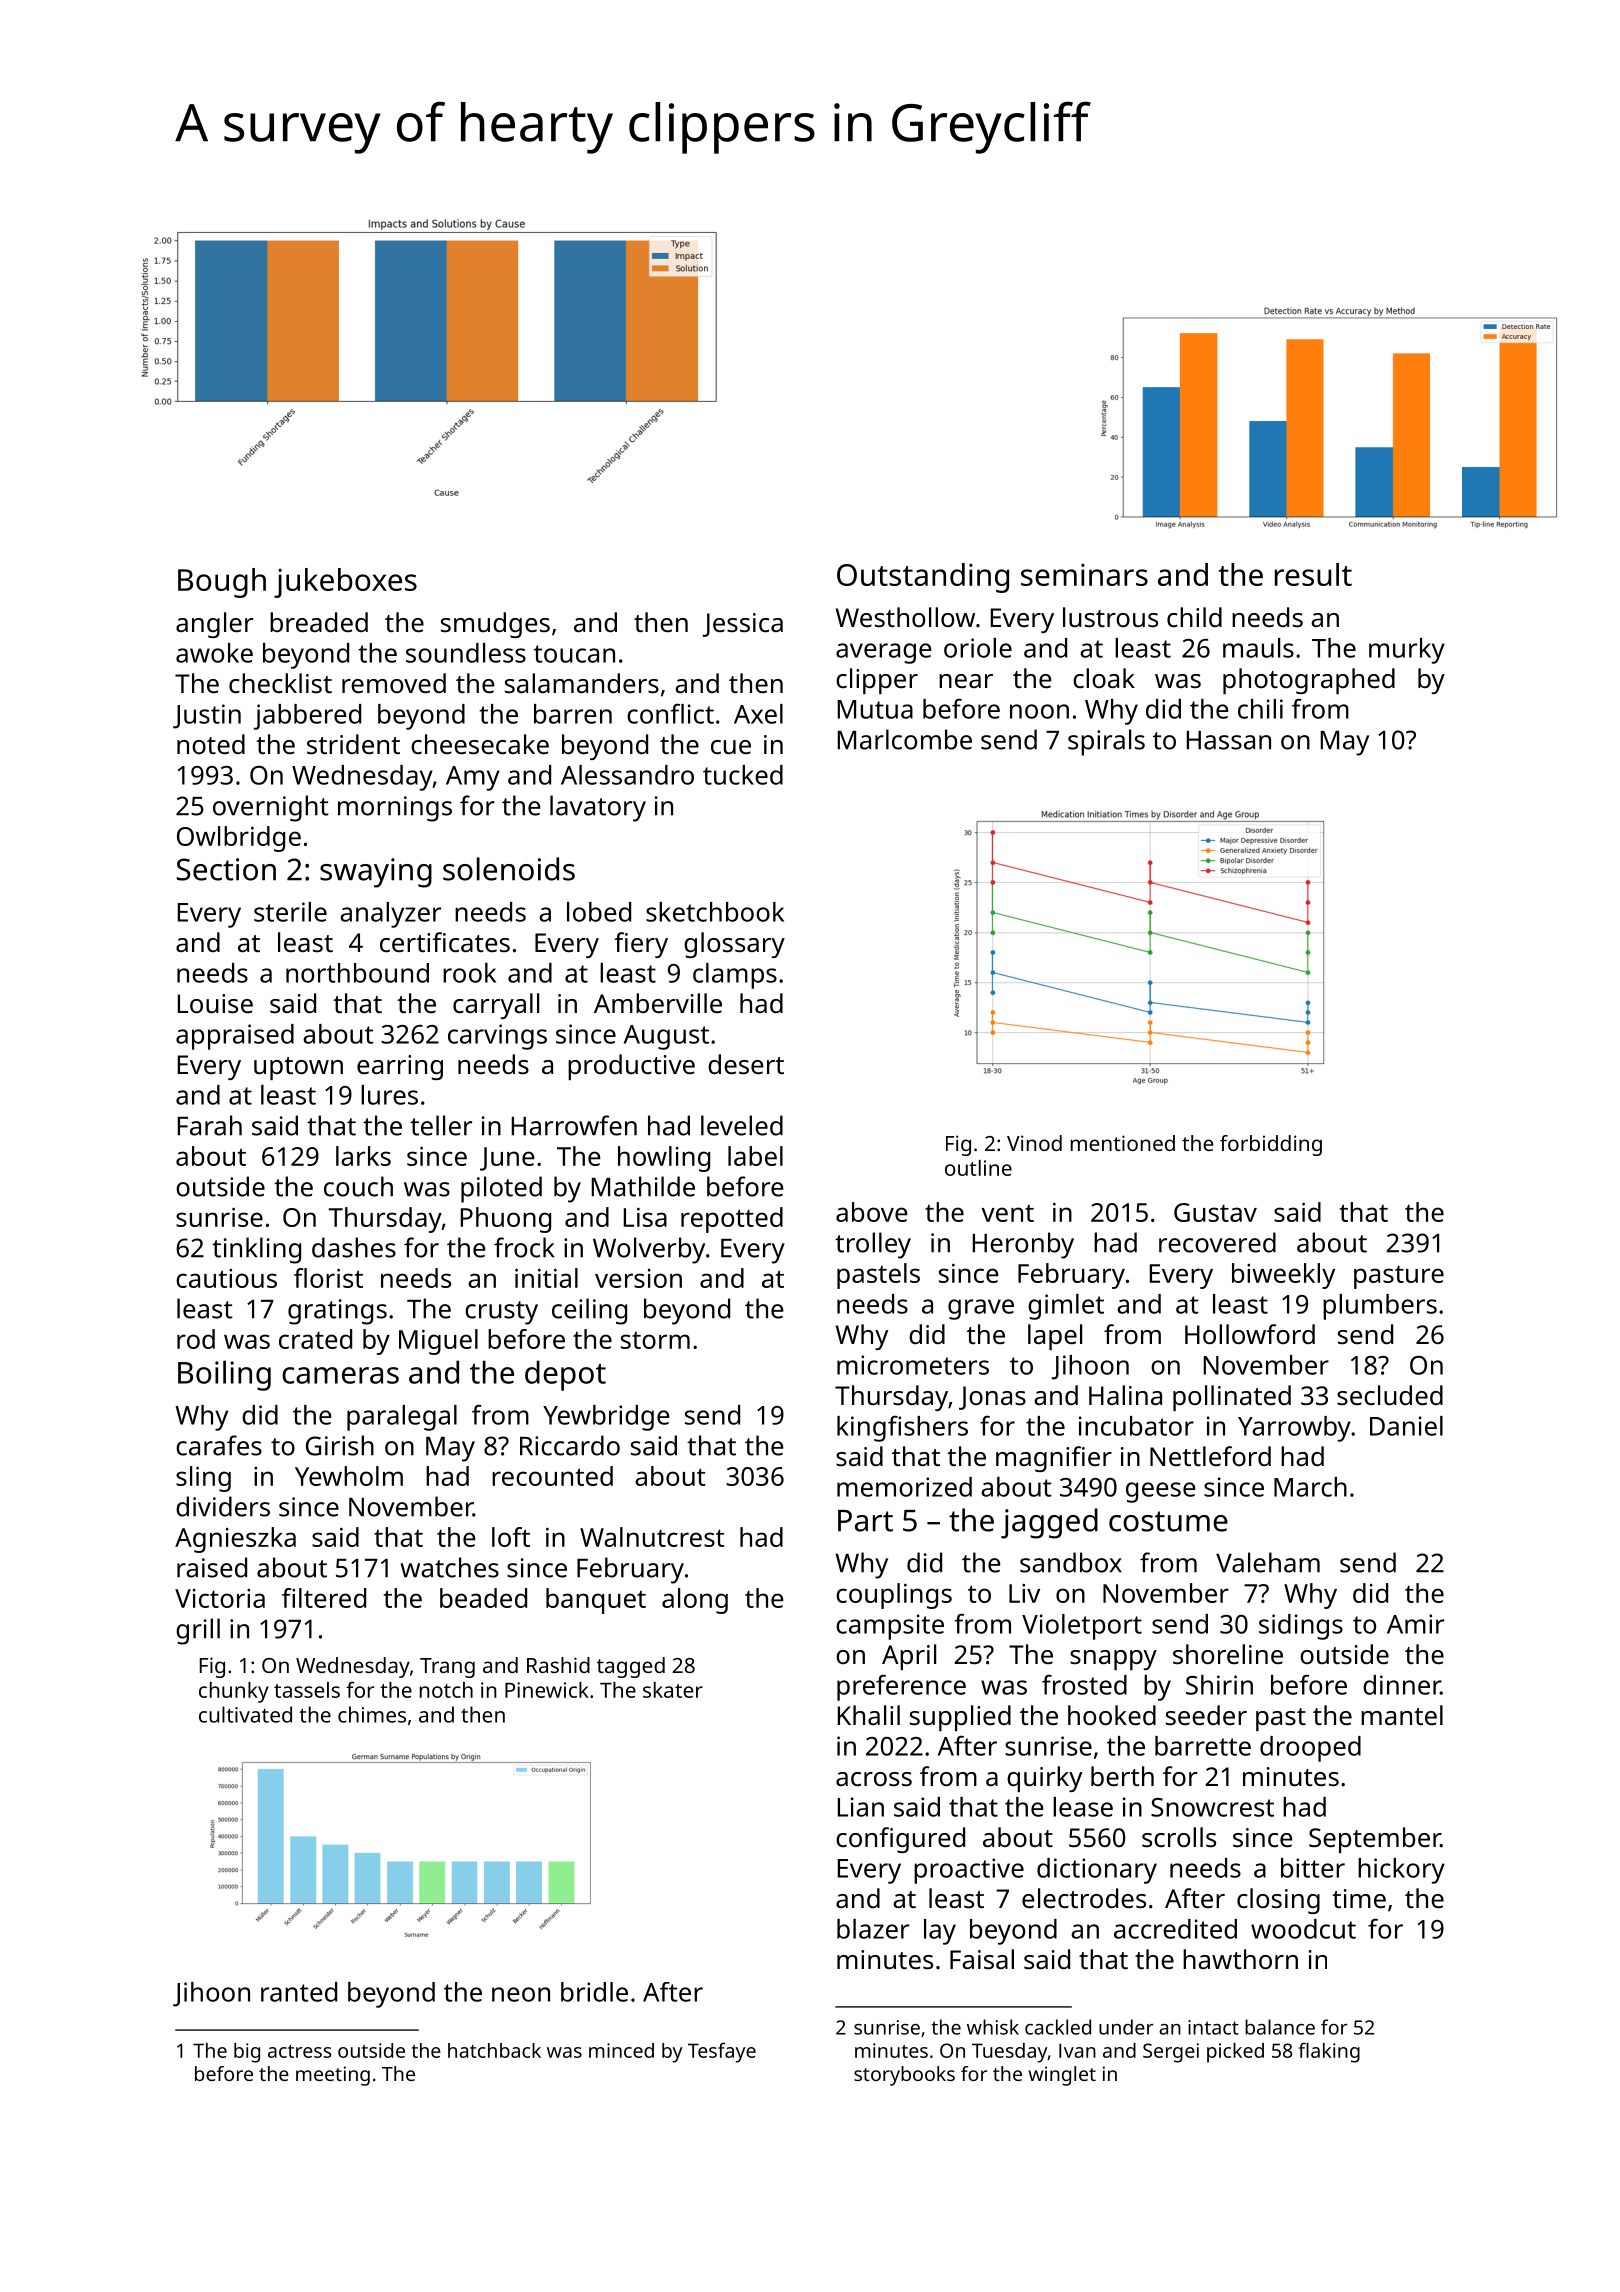  What do you see at coordinates (1084, 574) in the screenshot?
I see `seminars` at bounding box center [1084, 574].
